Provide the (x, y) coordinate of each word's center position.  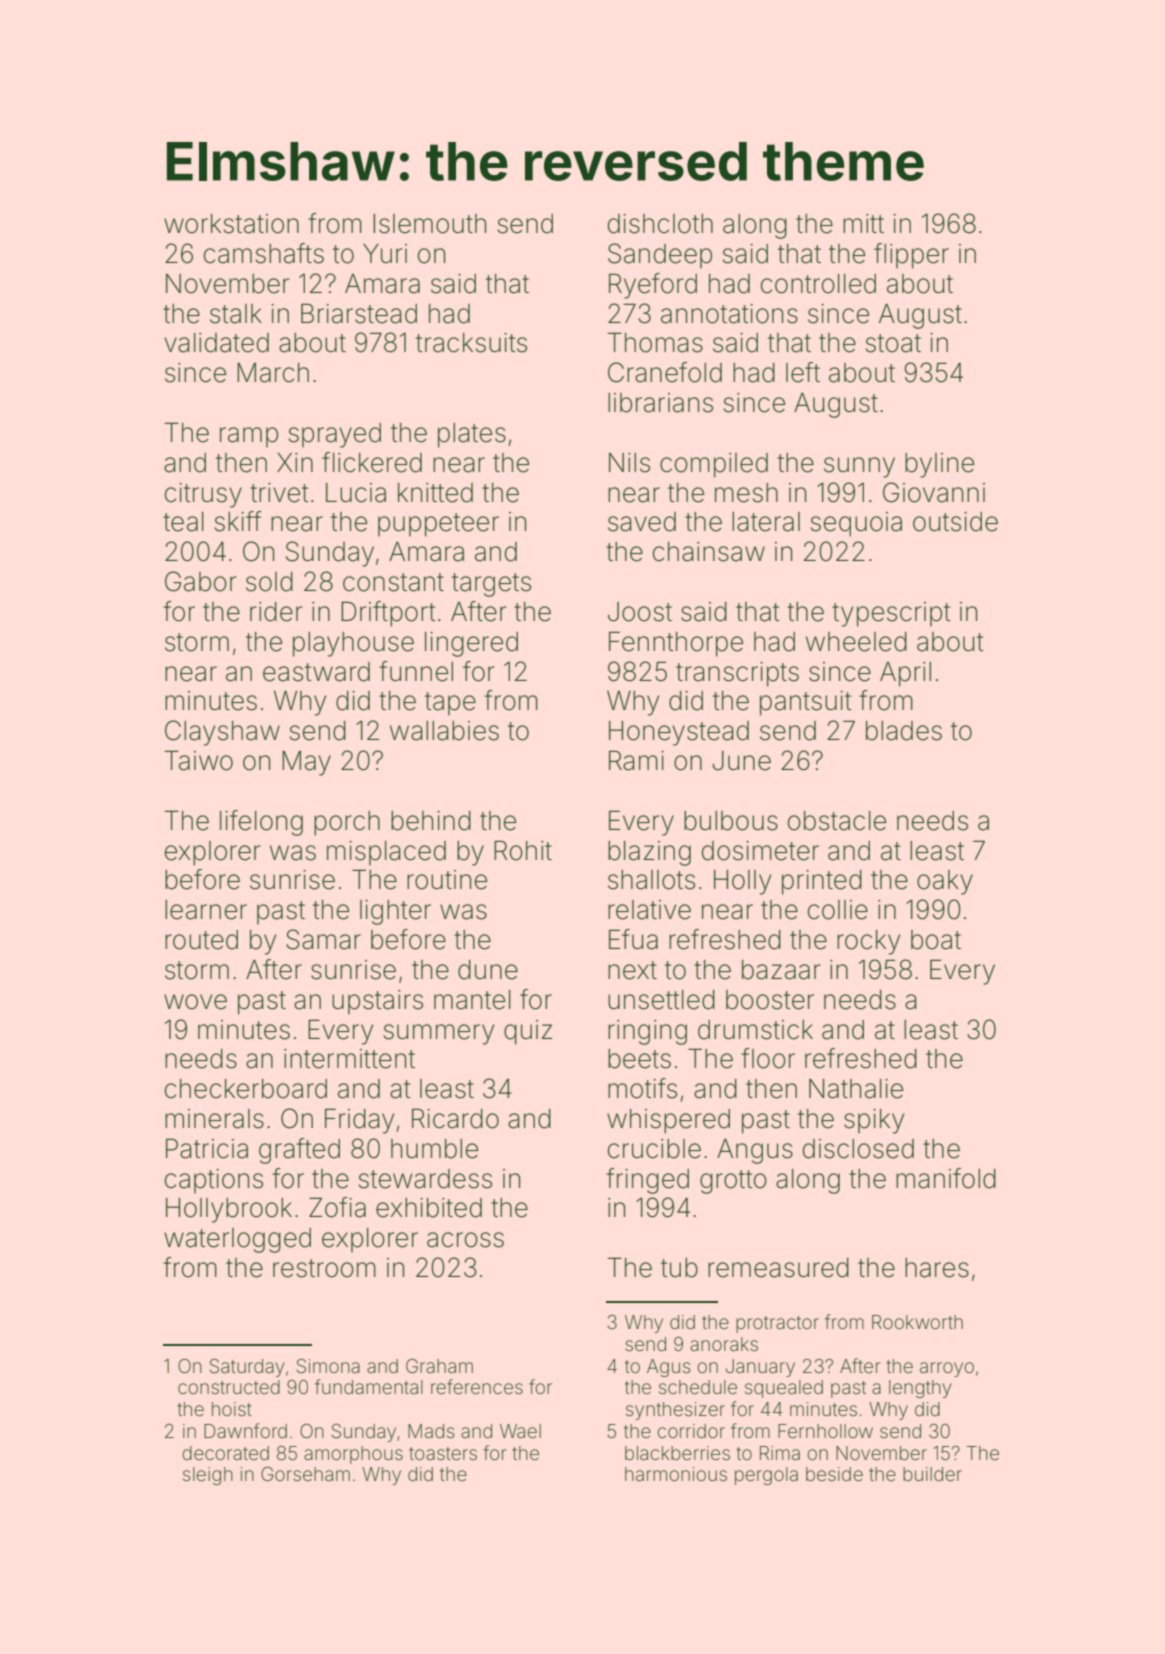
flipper (911, 256)
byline (939, 465)
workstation (231, 224)
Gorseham (305, 1474)
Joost (640, 612)
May (306, 763)
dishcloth (660, 224)
